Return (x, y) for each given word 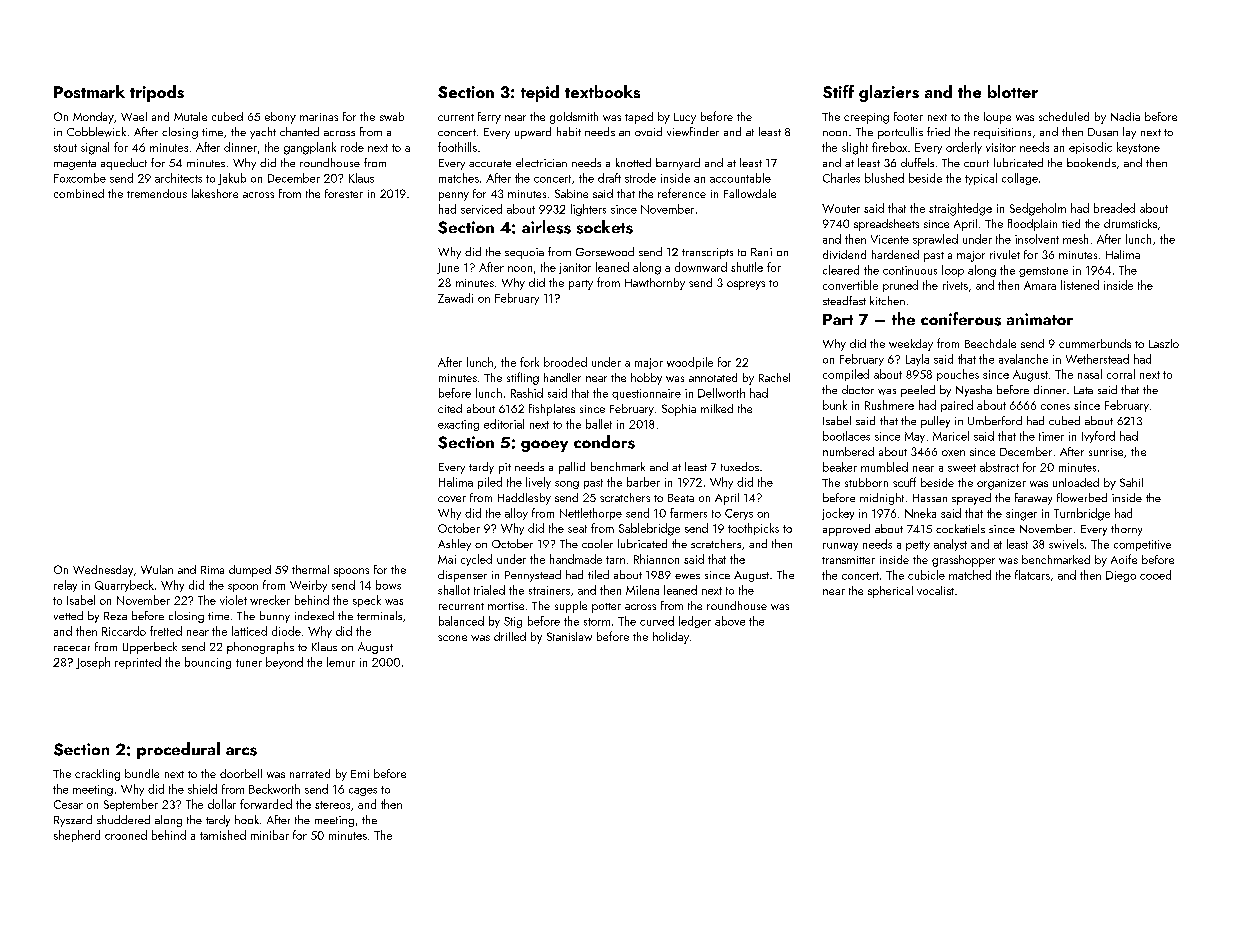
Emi (360, 774)
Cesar (68, 804)
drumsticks (1130, 223)
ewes (687, 576)
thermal (310, 569)
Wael (134, 116)
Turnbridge (1082, 514)
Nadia (1125, 116)
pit (505, 468)
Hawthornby (655, 284)
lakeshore (215, 193)
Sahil (1131, 482)
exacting (458, 425)
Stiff (838, 91)
